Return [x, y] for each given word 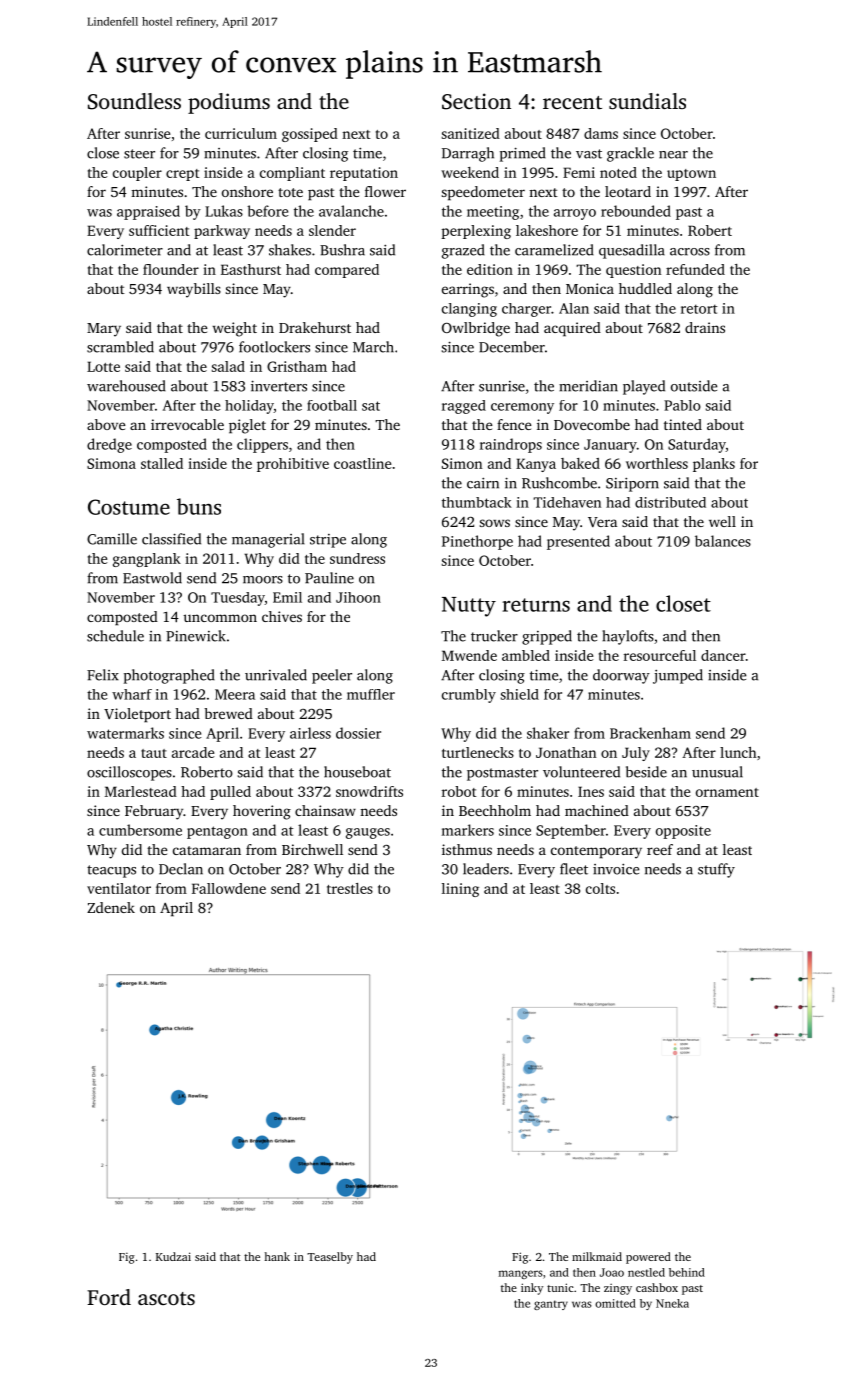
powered [648, 1258]
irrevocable [187, 424]
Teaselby [330, 1258]
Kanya [536, 465]
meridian [588, 386]
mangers [521, 1274]
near [673, 155]
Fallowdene [229, 888]
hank [277, 1256]
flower [385, 191]
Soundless [134, 101]
